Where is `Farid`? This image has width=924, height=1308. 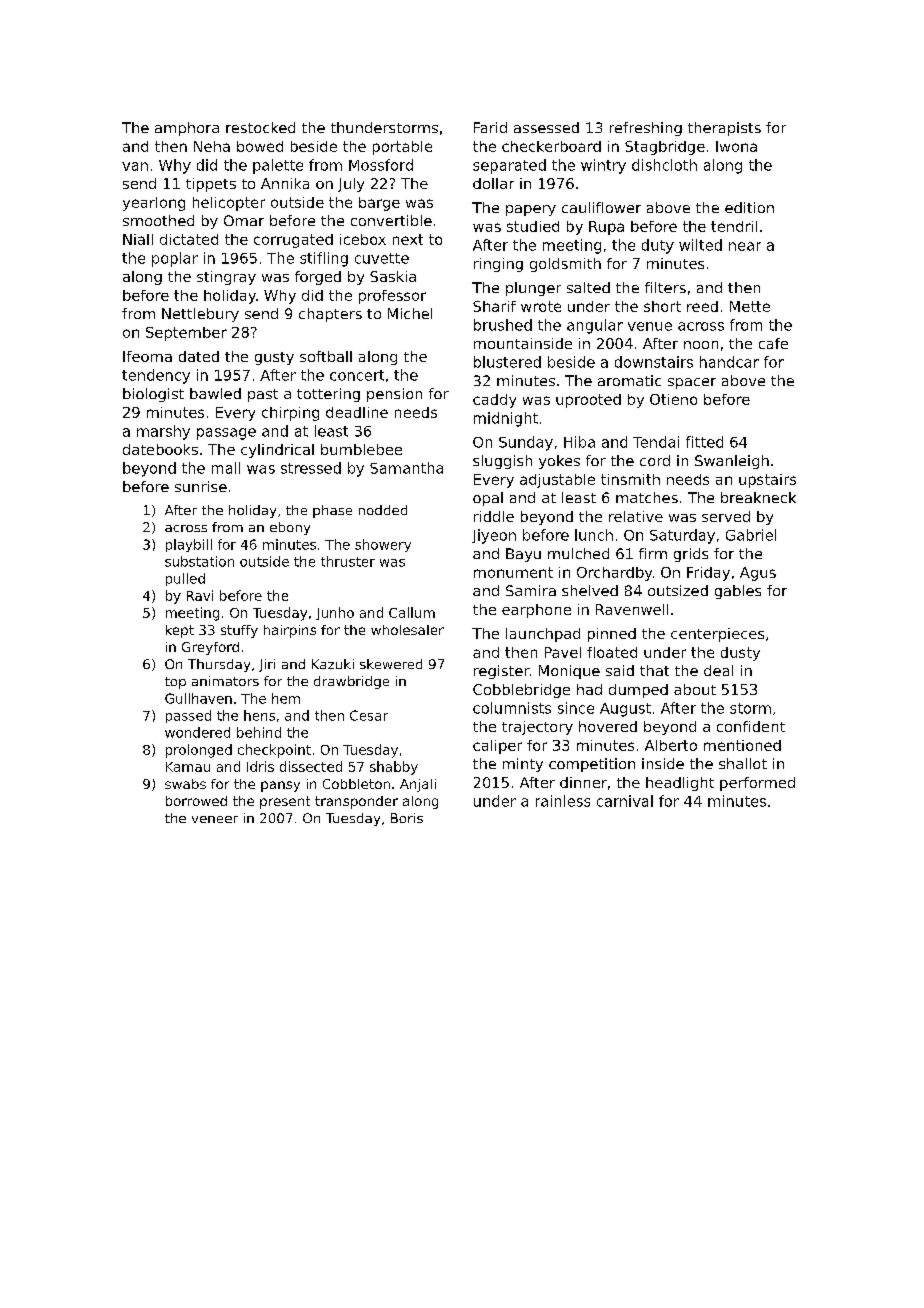
Farid is located at coordinates (490, 127).
